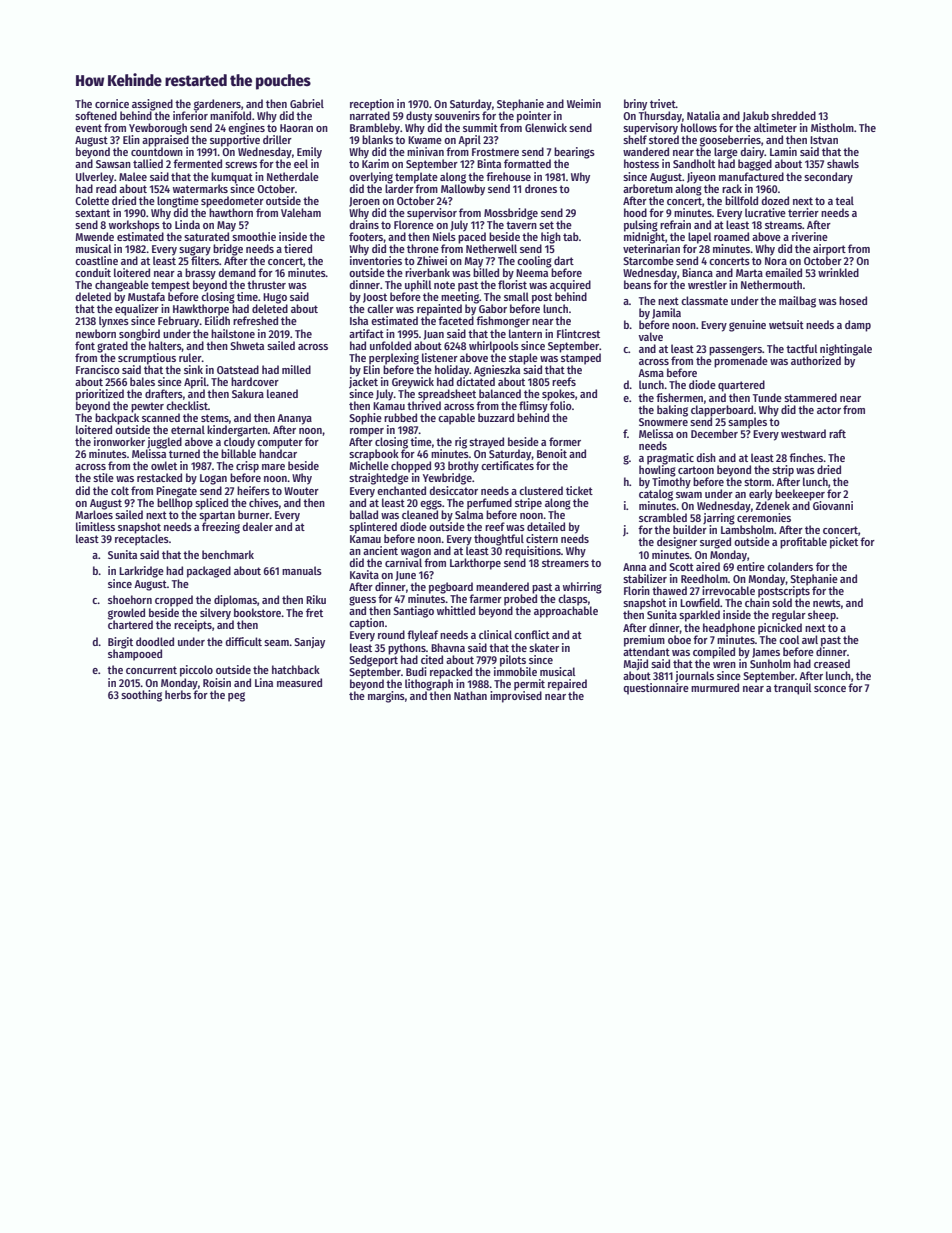 This screenshot has height=1233, width=952. What do you see at coordinates (546, 225) in the screenshot?
I see `set` at bounding box center [546, 225].
